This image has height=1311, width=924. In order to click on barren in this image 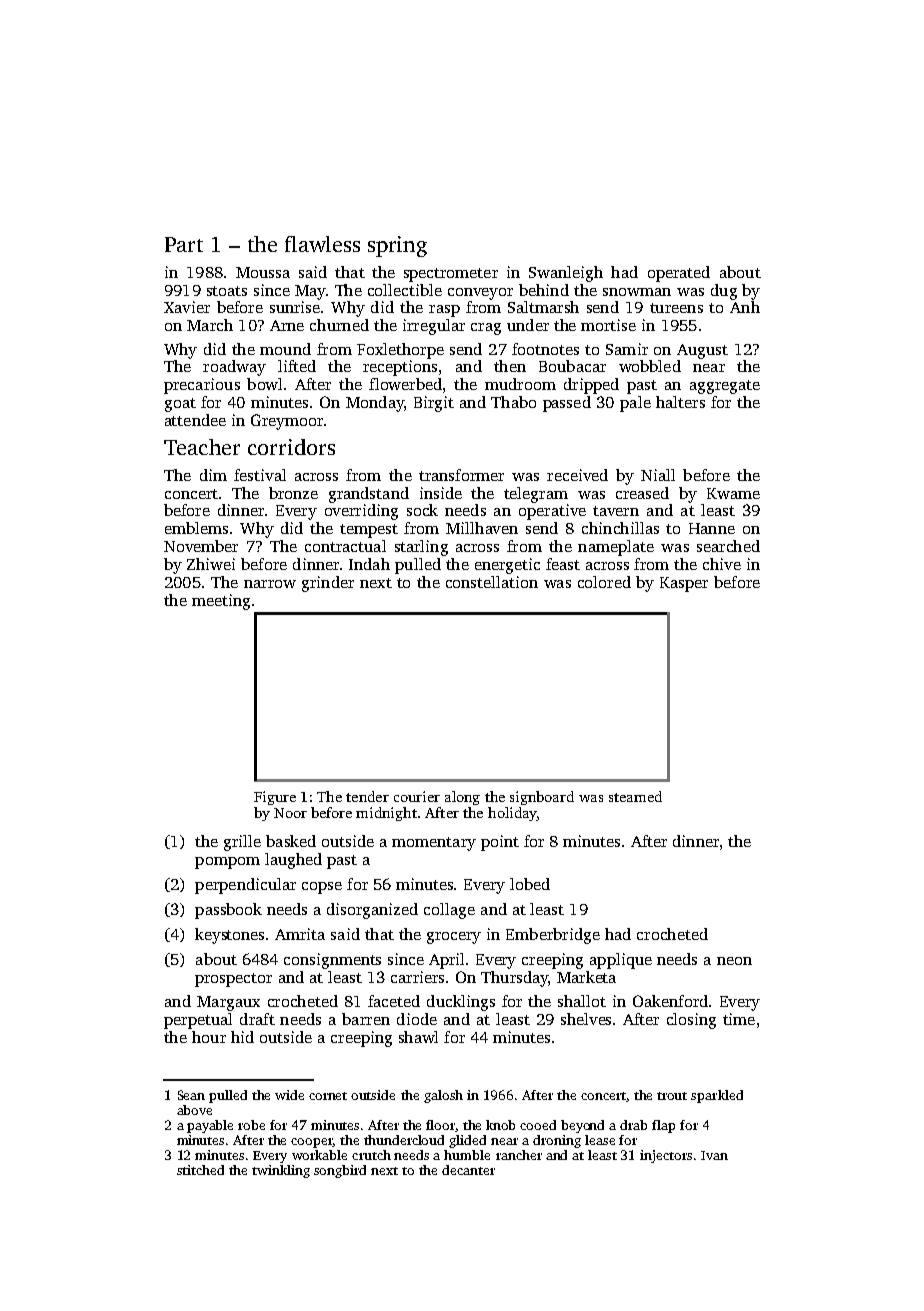, I will do `click(366, 1019)`.
